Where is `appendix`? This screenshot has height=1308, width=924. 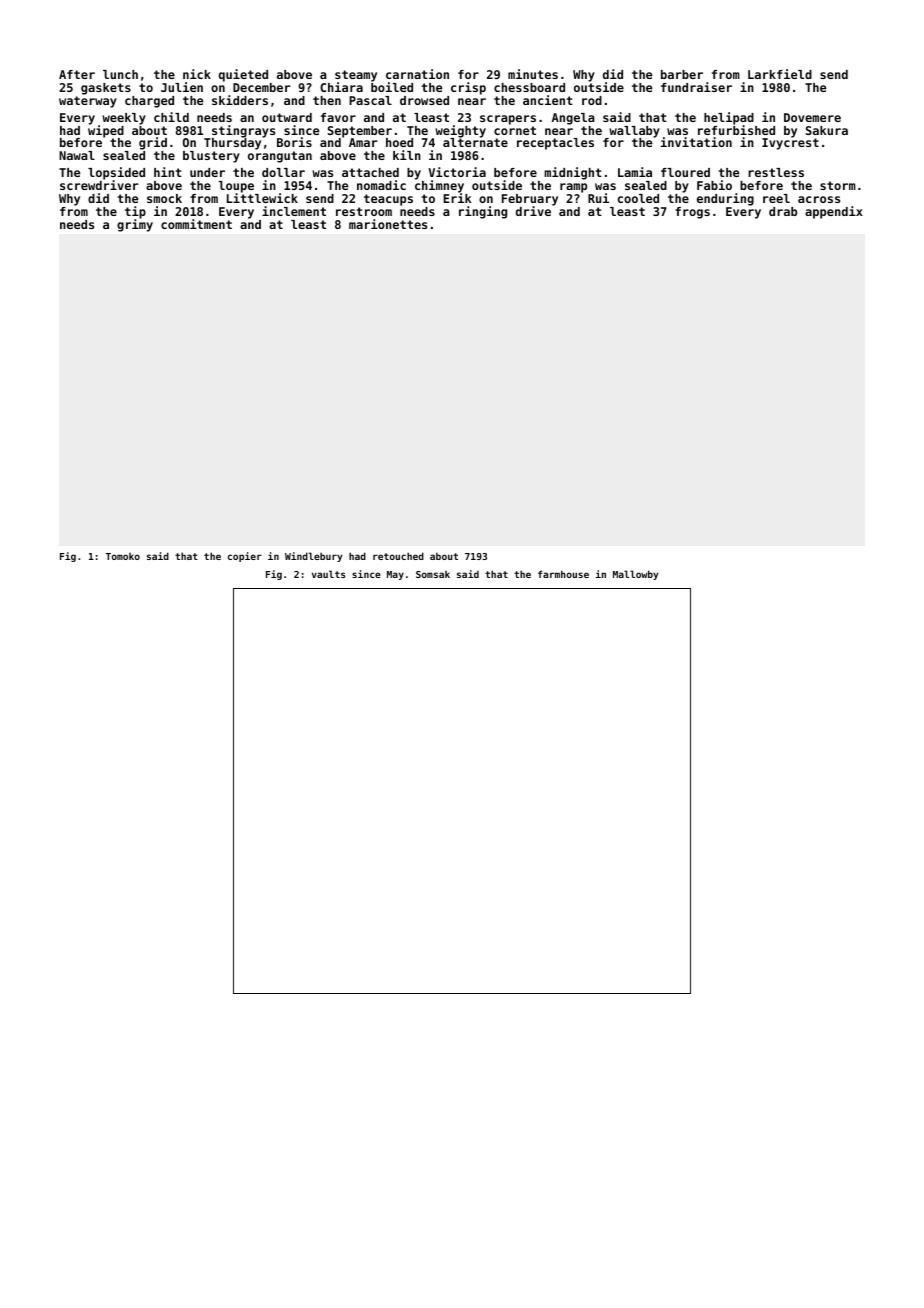
appendix is located at coordinates (834, 212).
